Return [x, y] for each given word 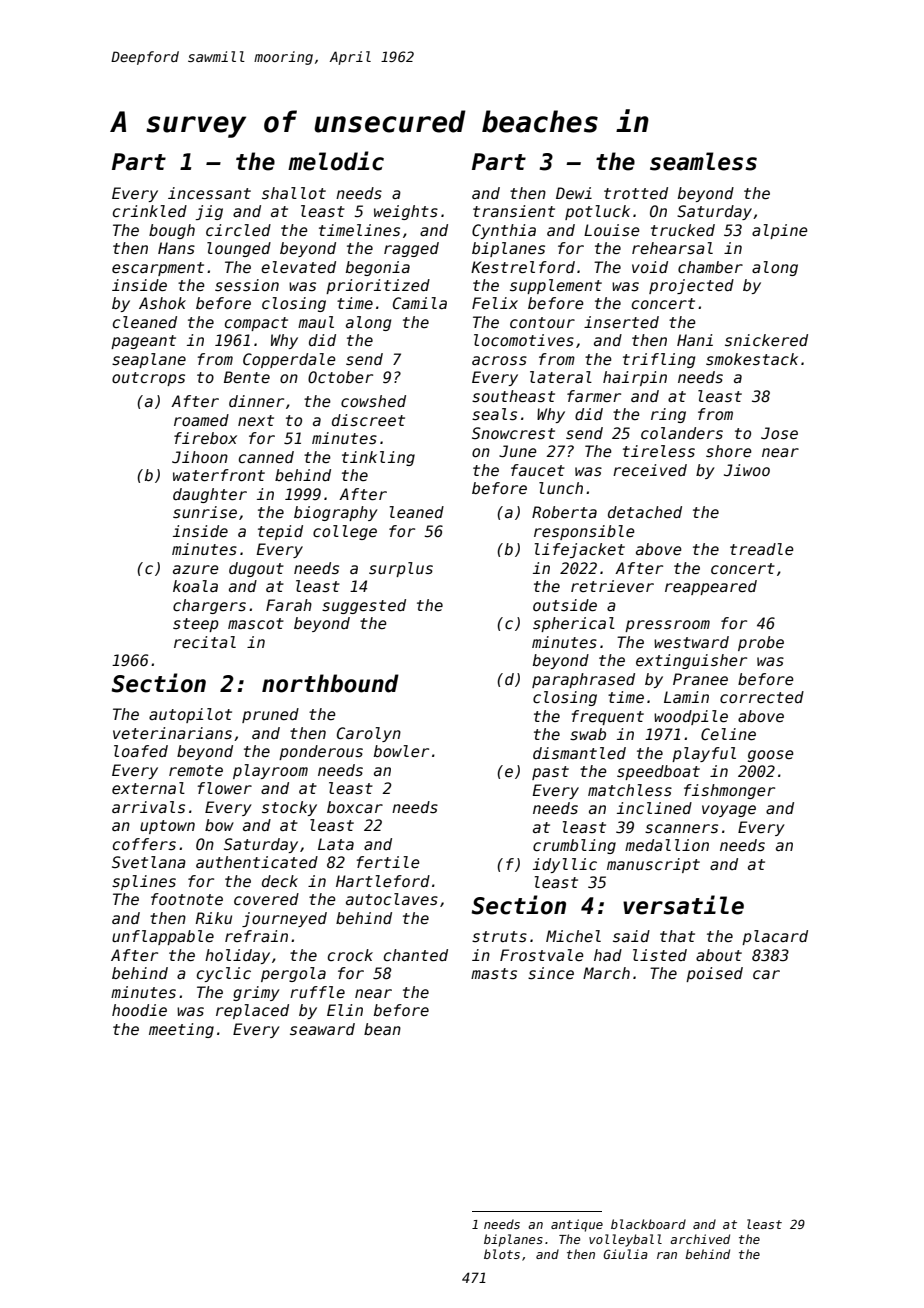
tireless [659, 451]
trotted [636, 193]
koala [195, 586]
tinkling [378, 458]
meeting [181, 1030]
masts [494, 974]
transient [514, 211]
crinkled [150, 211]
